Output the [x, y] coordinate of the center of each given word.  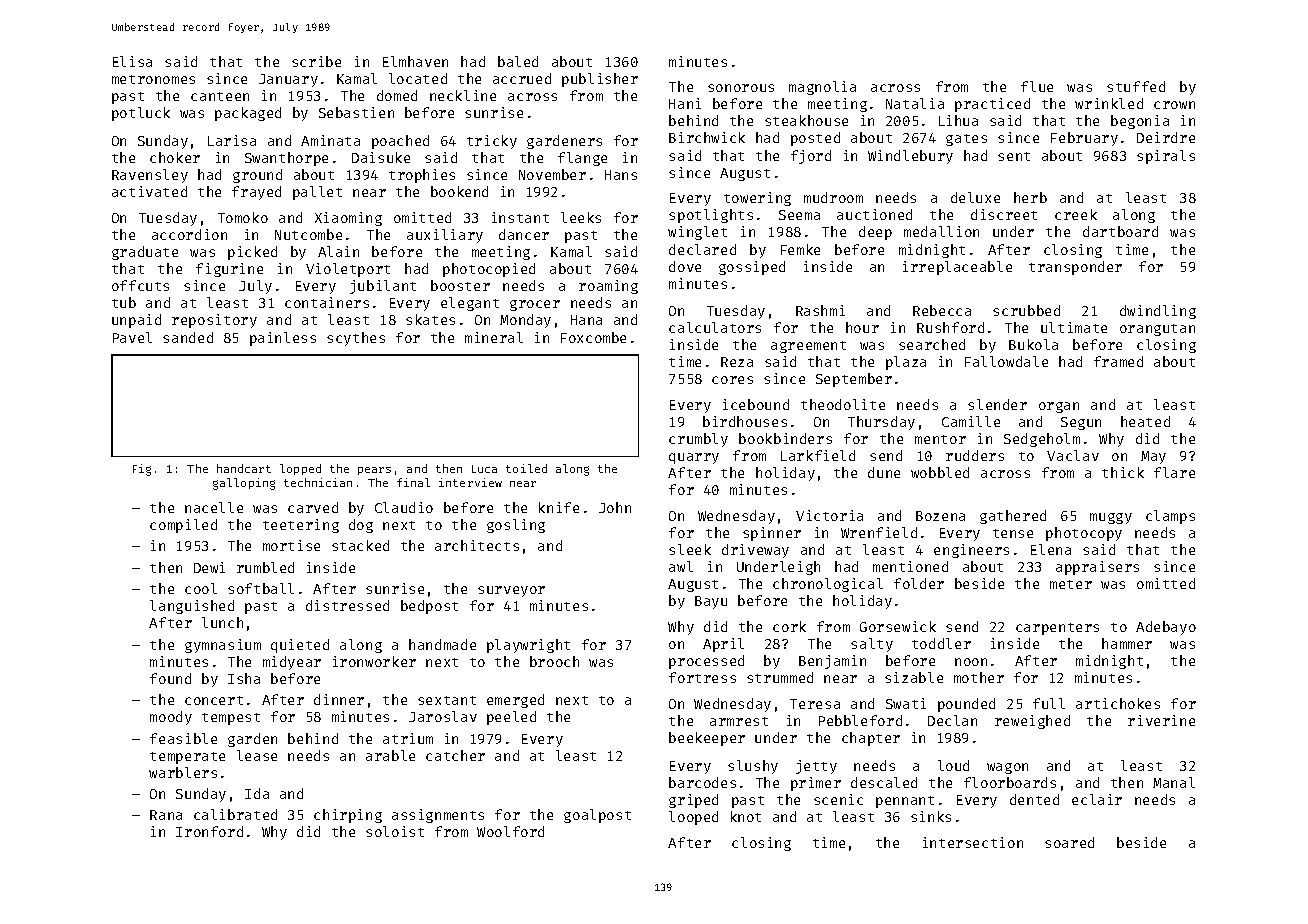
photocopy [1084, 534]
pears [374, 471]
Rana [166, 815]
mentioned [910, 566]
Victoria [829, 515]
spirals [1166, 157]
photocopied [489, 270]
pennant [905, 802]
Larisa [232, 140]
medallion [941, 231]
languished [192, 607]
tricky [492, 142]
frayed [256, 193]
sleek [690, 549]
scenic [838, 799]
